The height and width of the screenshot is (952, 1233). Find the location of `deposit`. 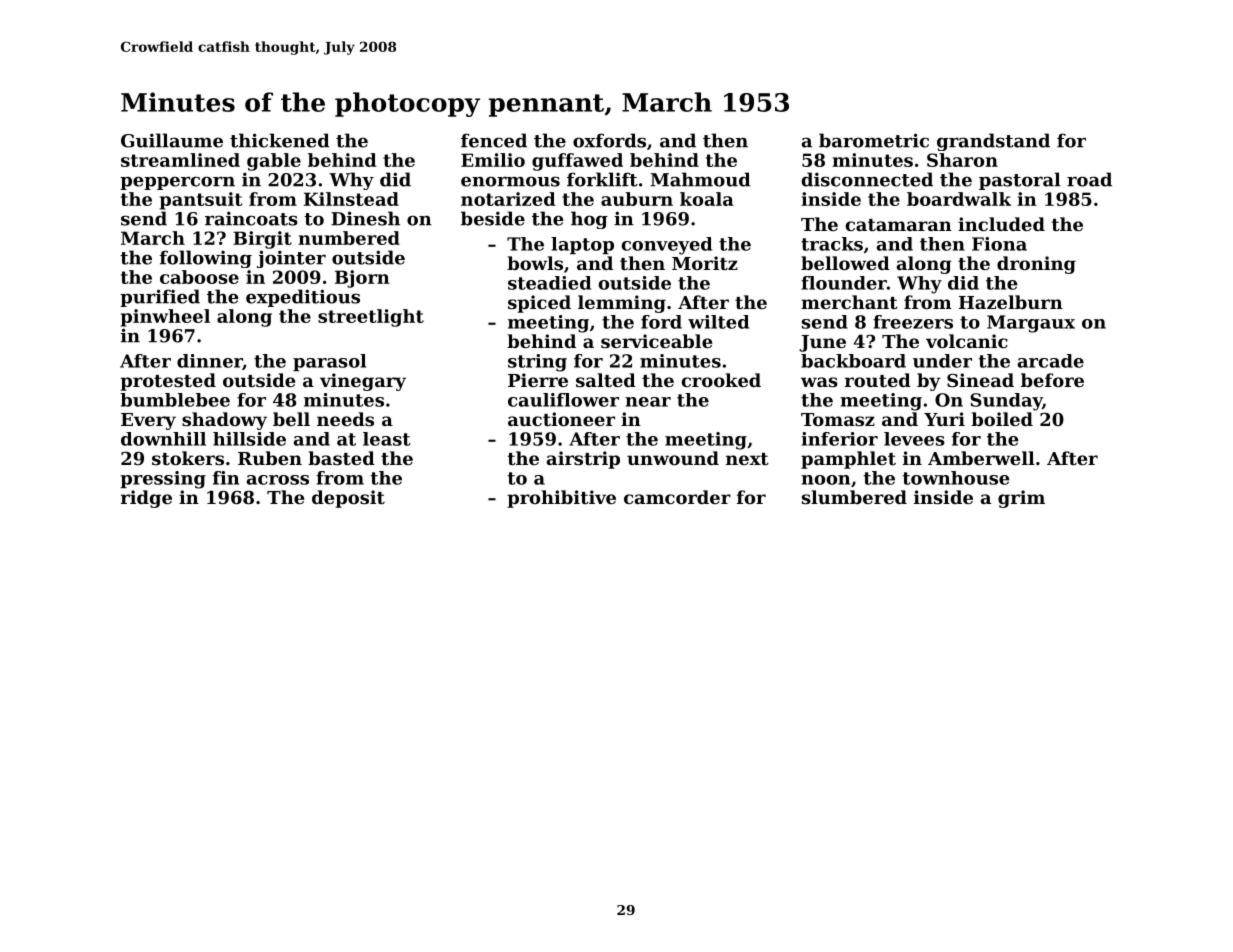

deposit is located at coordinates (348, 499).
